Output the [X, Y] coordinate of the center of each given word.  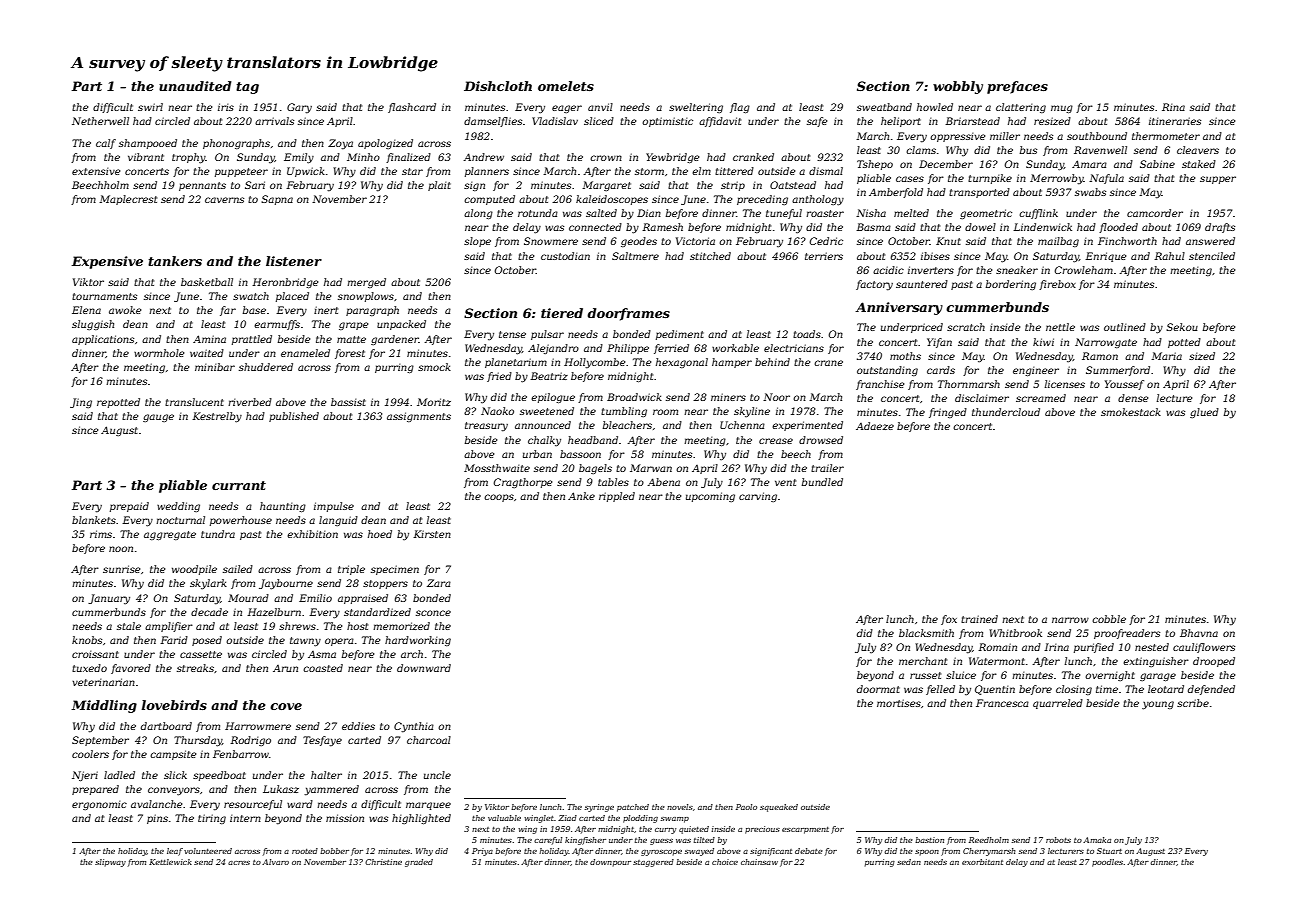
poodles [1107, 863]
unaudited [195, 86]
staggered [653, 863]
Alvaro [275, 862]
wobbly [958, 87]
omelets [566, 86]
